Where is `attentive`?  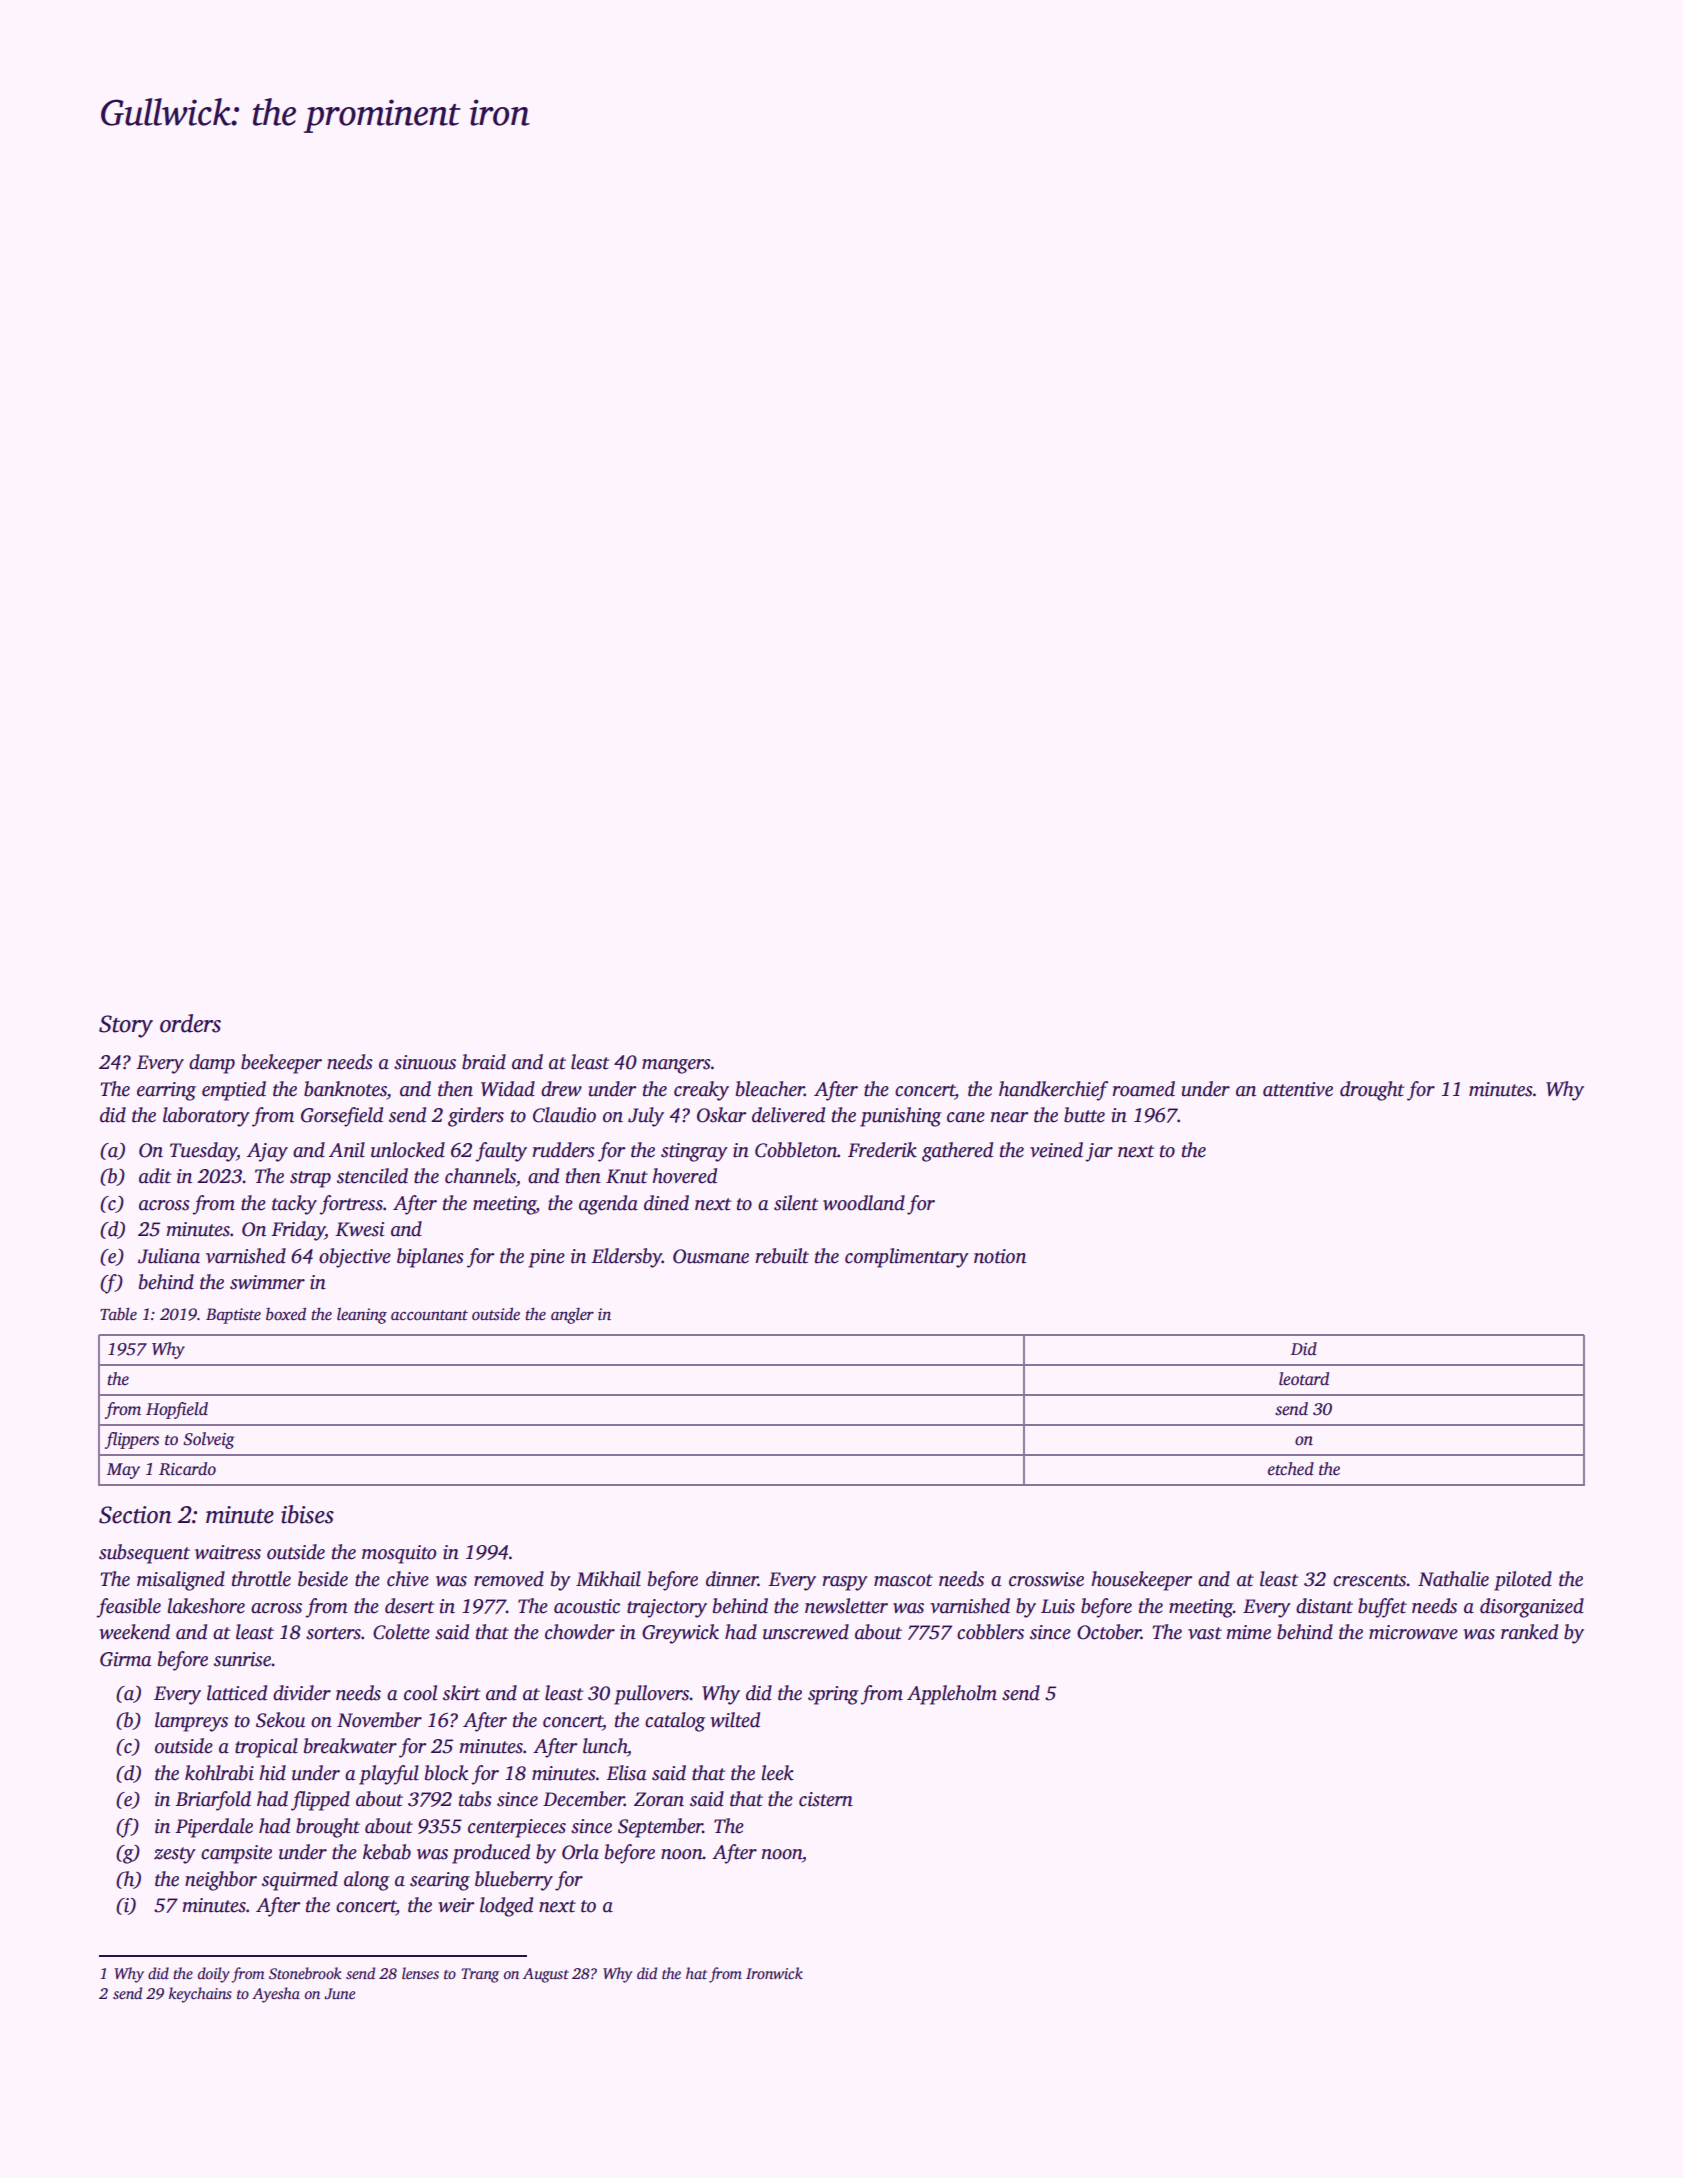
attentive is located at coordinates (1298, 1089).
